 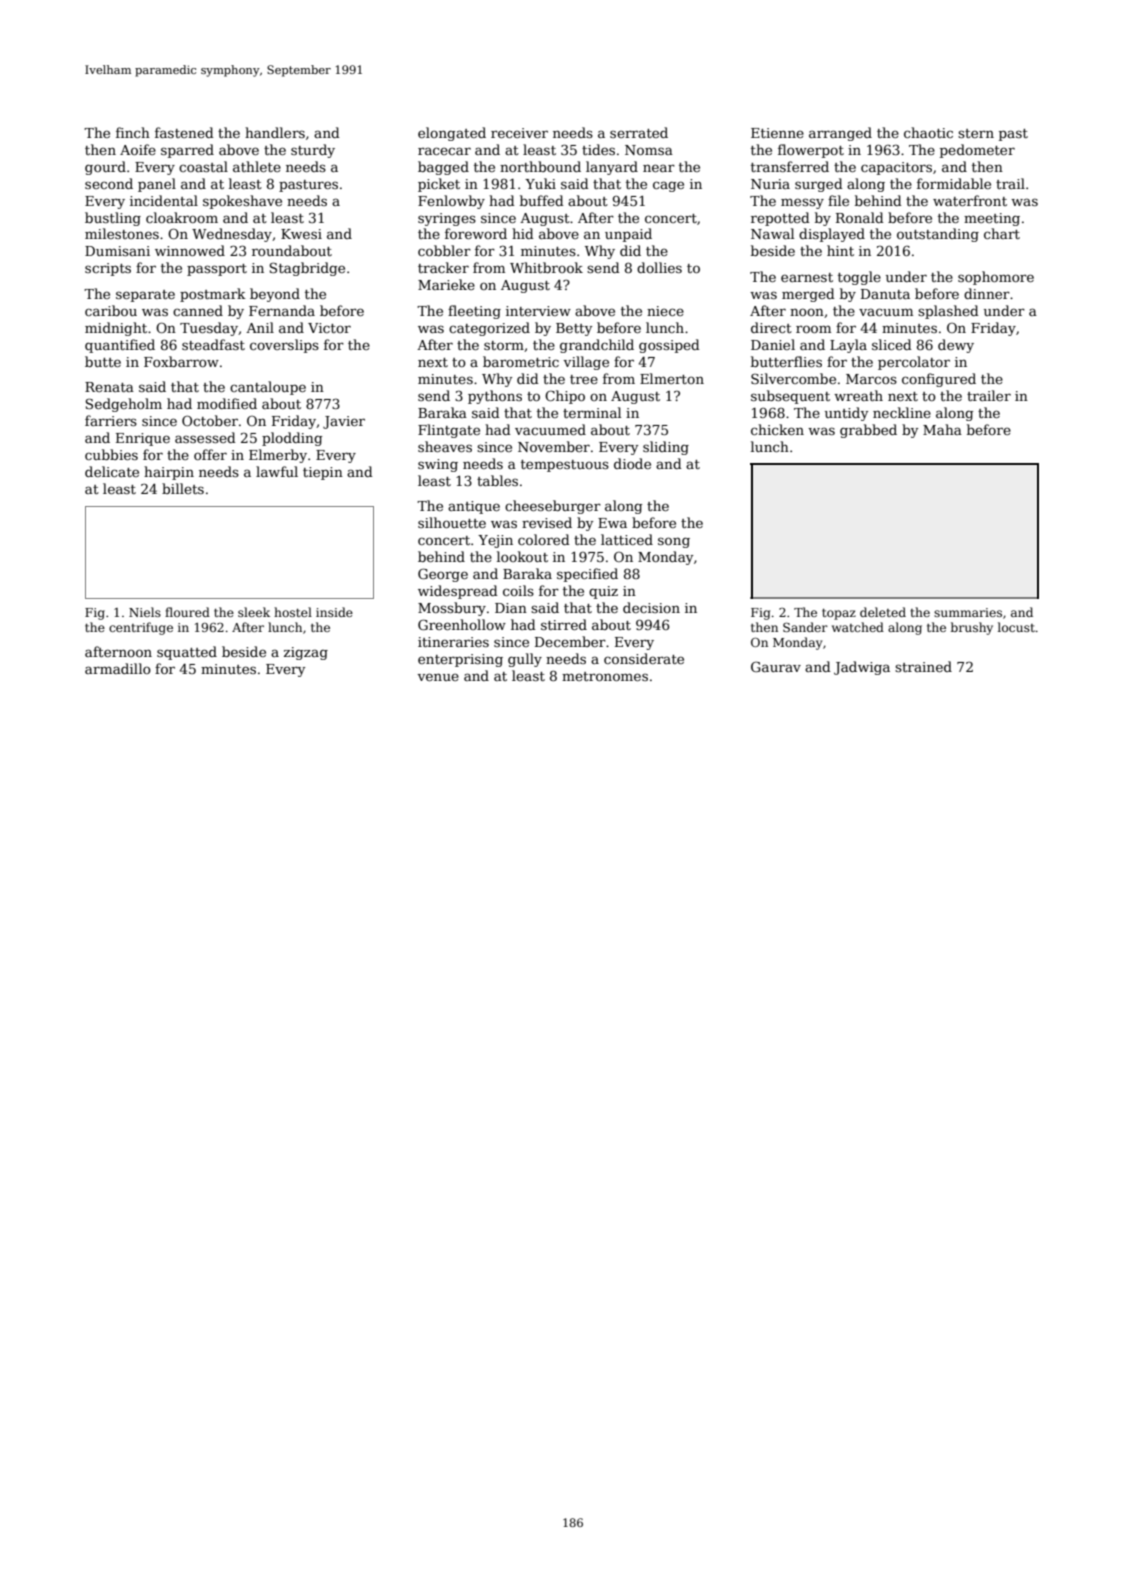 I want to click on spokeshave, so click(x=242, y=202).
